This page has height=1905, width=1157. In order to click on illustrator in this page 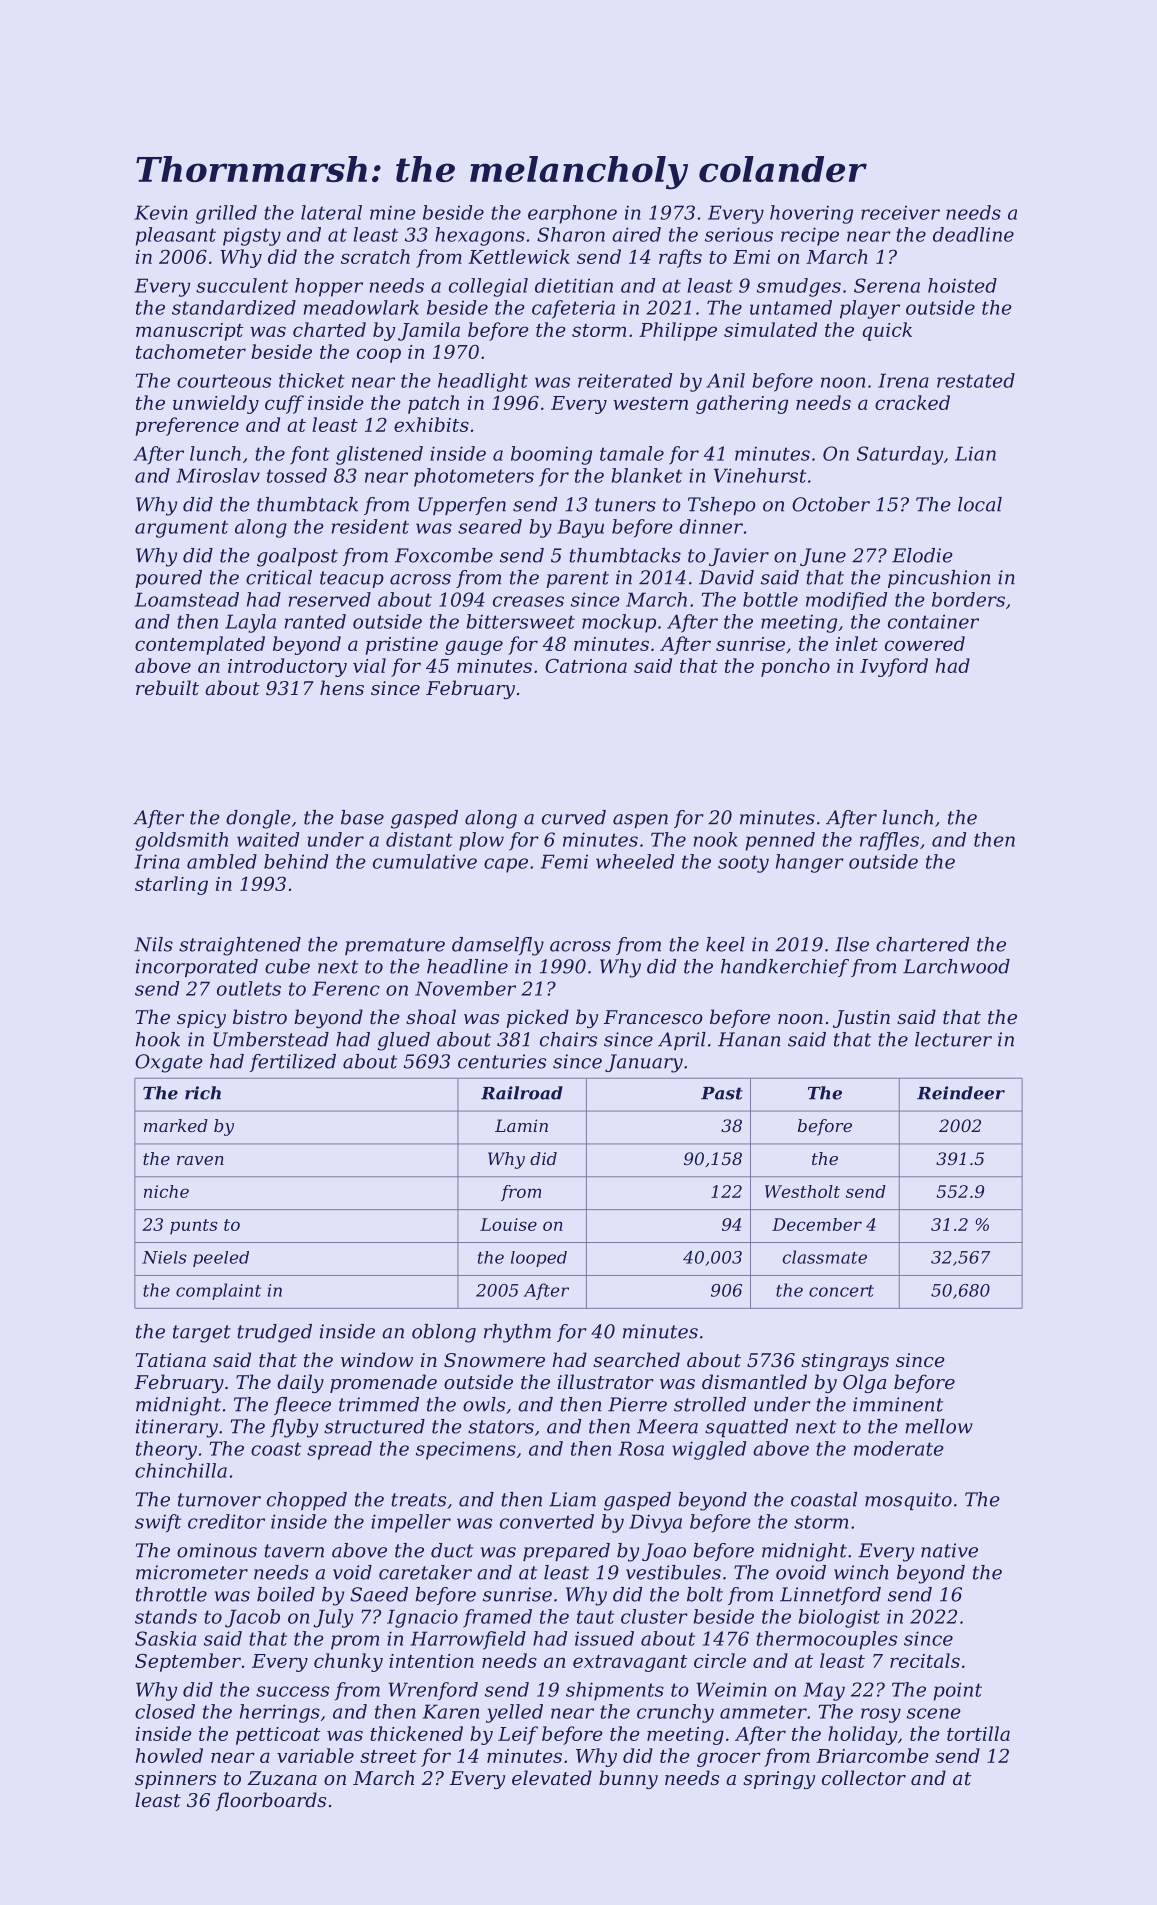, I will do `click(606, 1381)`.
